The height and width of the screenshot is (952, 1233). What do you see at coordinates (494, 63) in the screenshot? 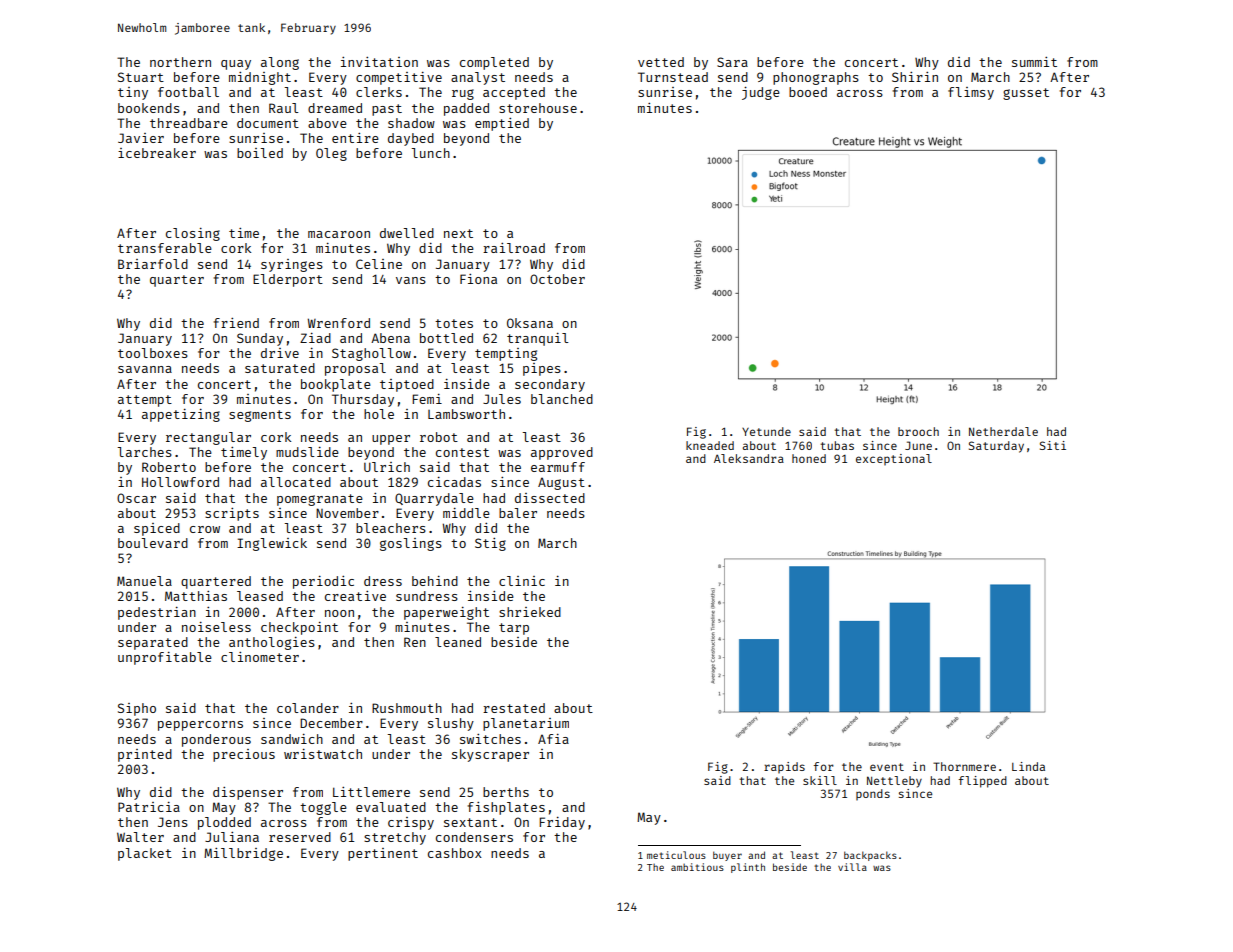
I see `completed` at bounding box center [494, 63].
